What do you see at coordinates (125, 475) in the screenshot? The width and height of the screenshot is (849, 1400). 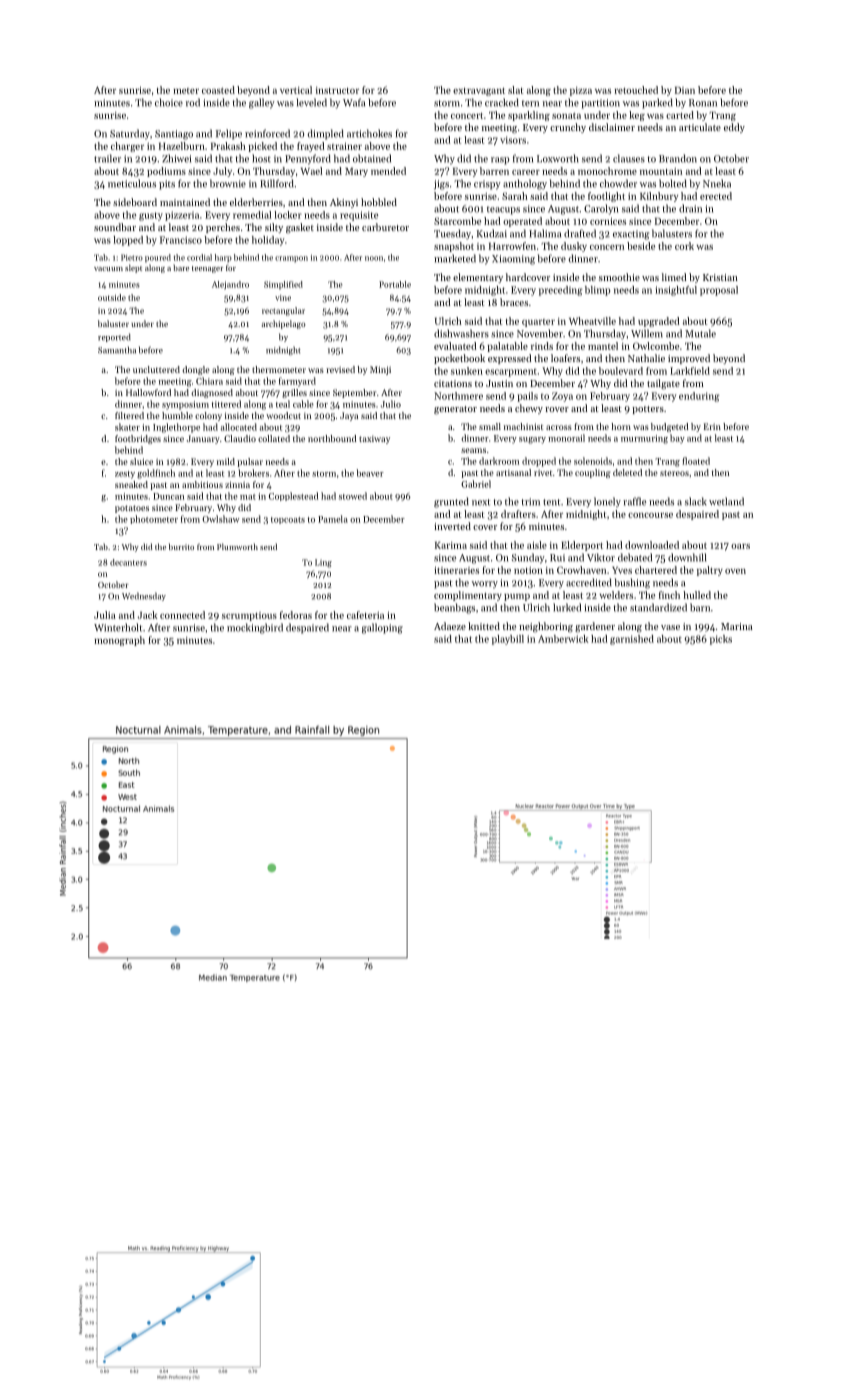 I see `zesty` at bounding box center [125, 475].
